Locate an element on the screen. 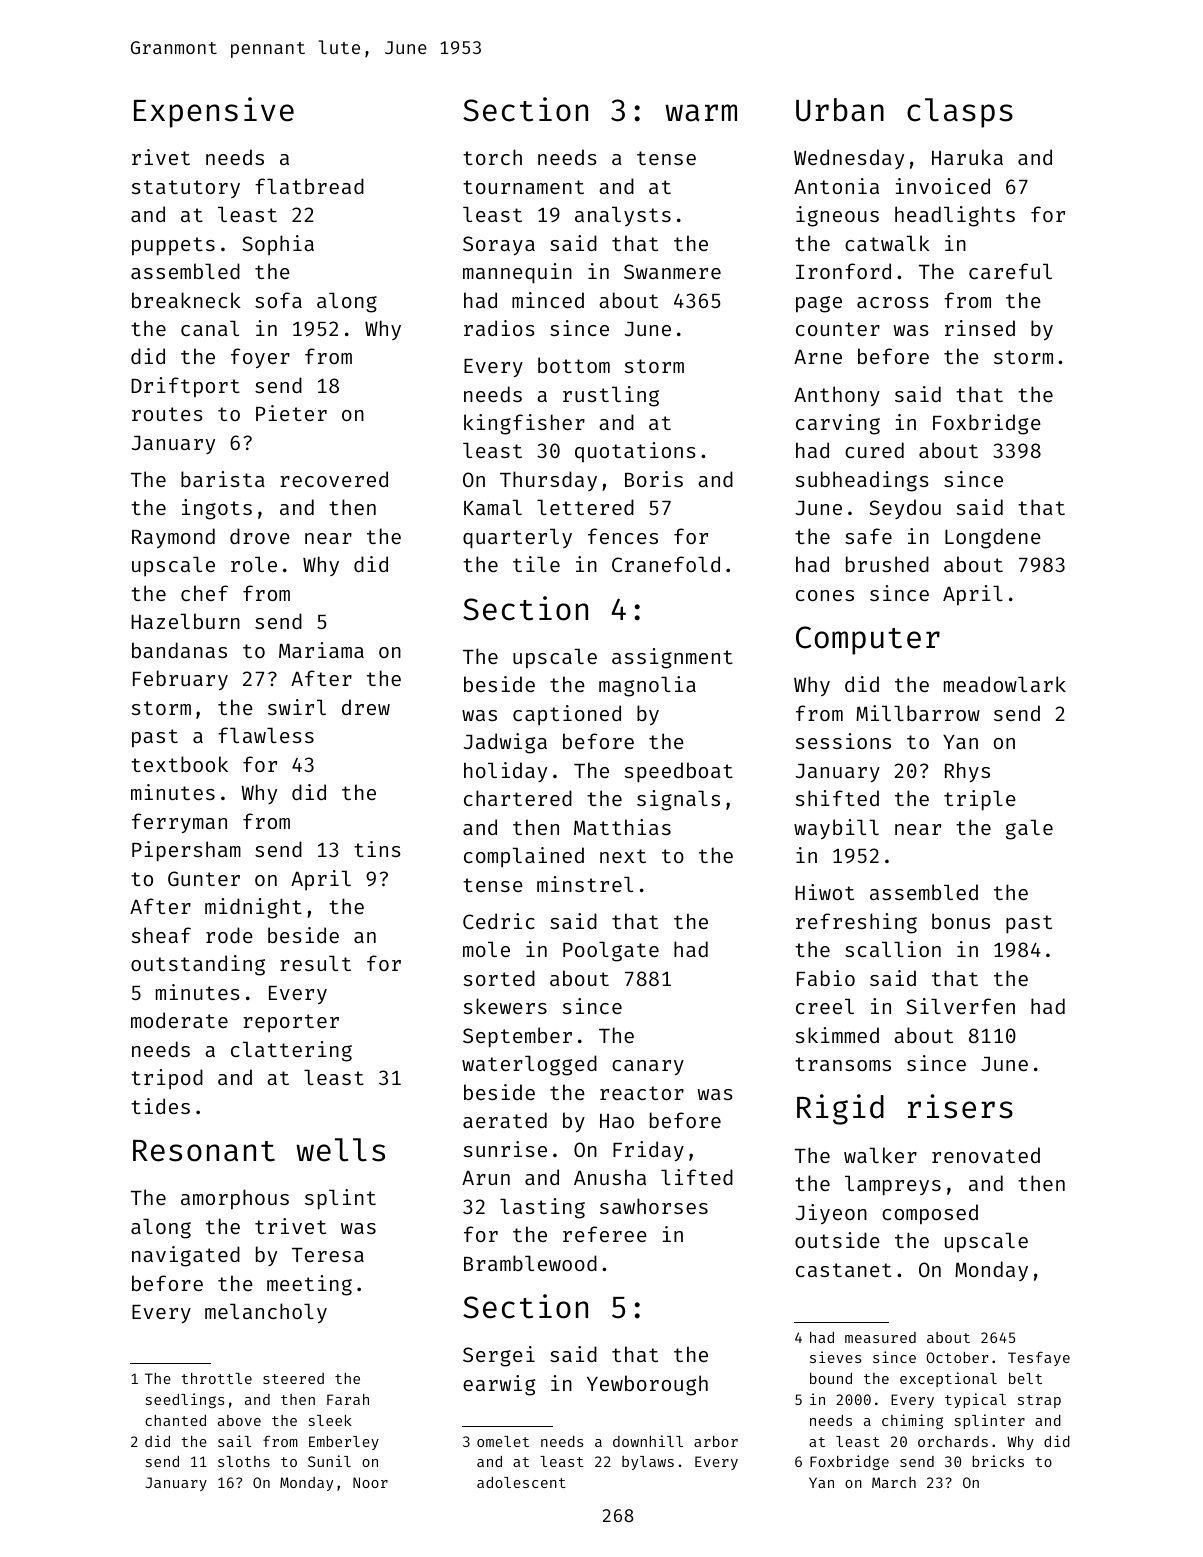 This screenshot has height=1557, width=1203. walker is located at coordinates (880, 1155).
